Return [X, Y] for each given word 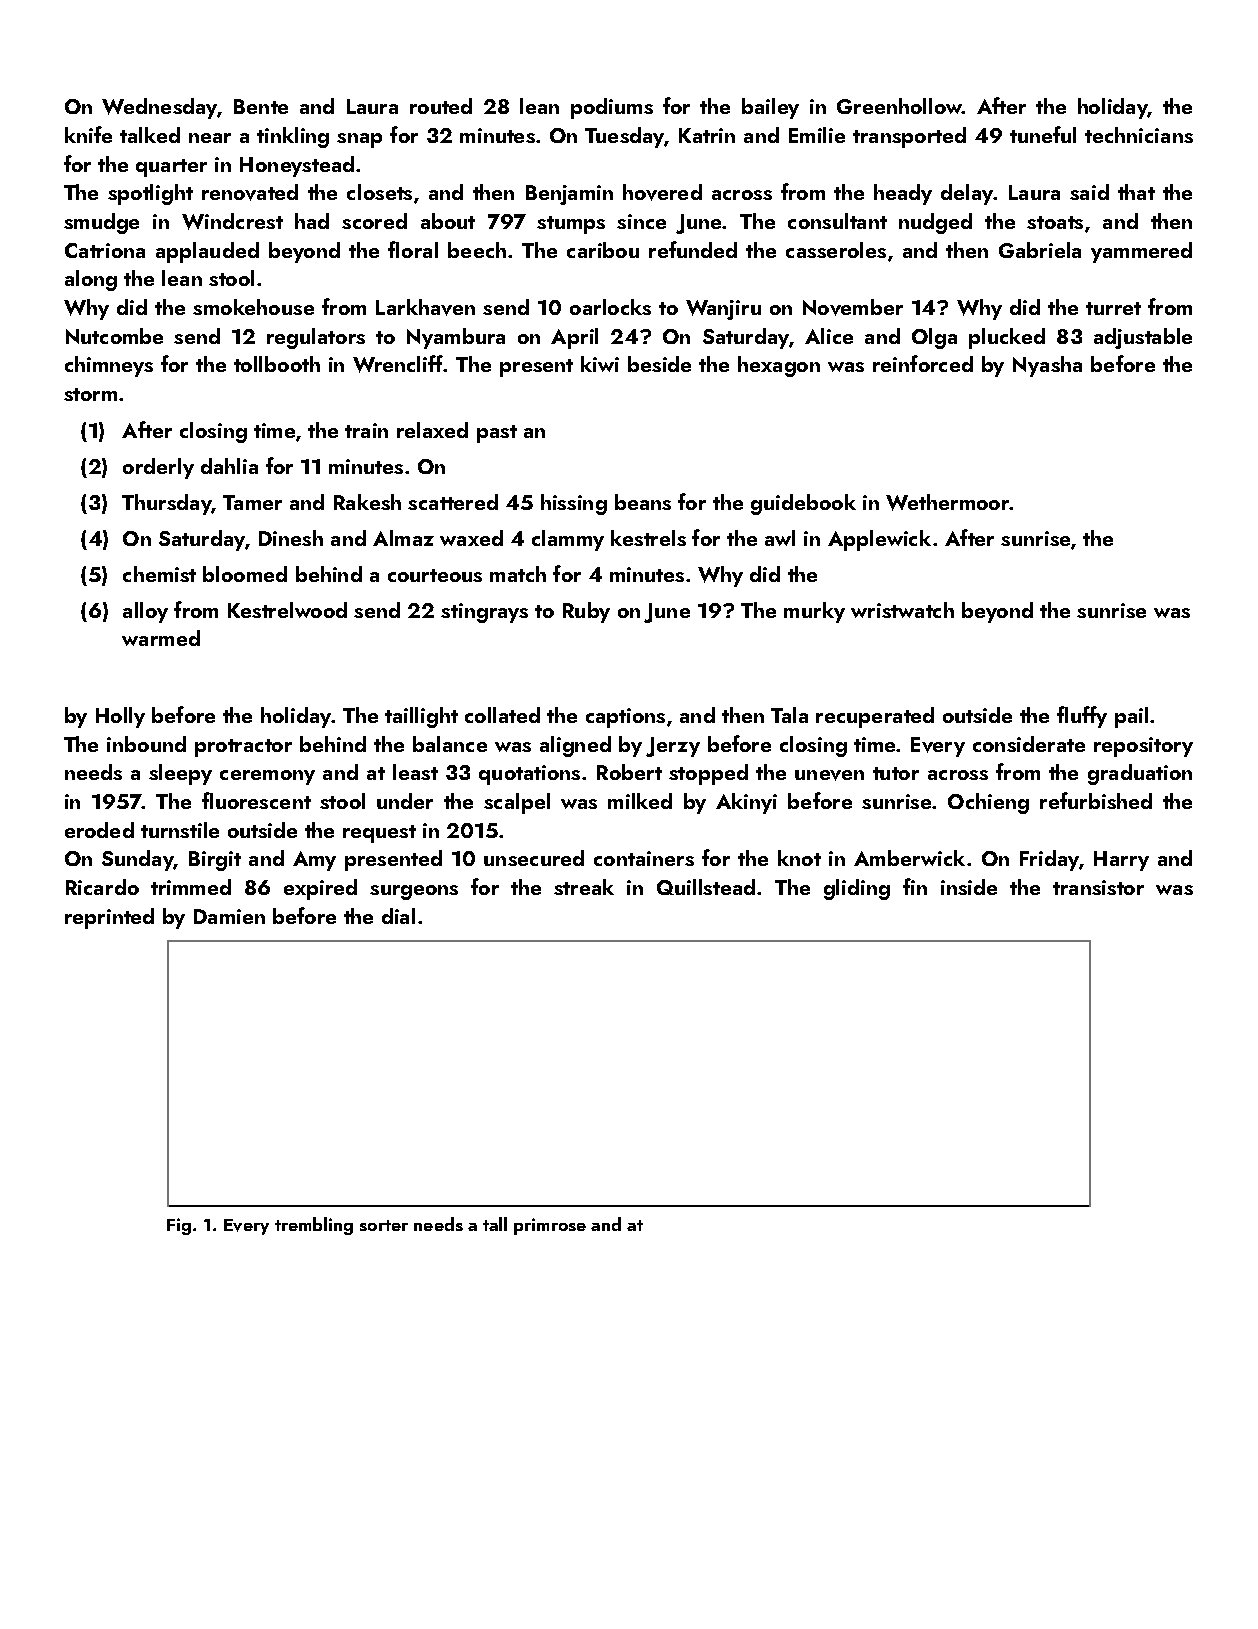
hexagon [779, 366]
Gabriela [1040, 250]
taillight [421, 717]
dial [398, 916]
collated [502, 715]
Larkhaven [425, 307]
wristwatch [902, 610]
